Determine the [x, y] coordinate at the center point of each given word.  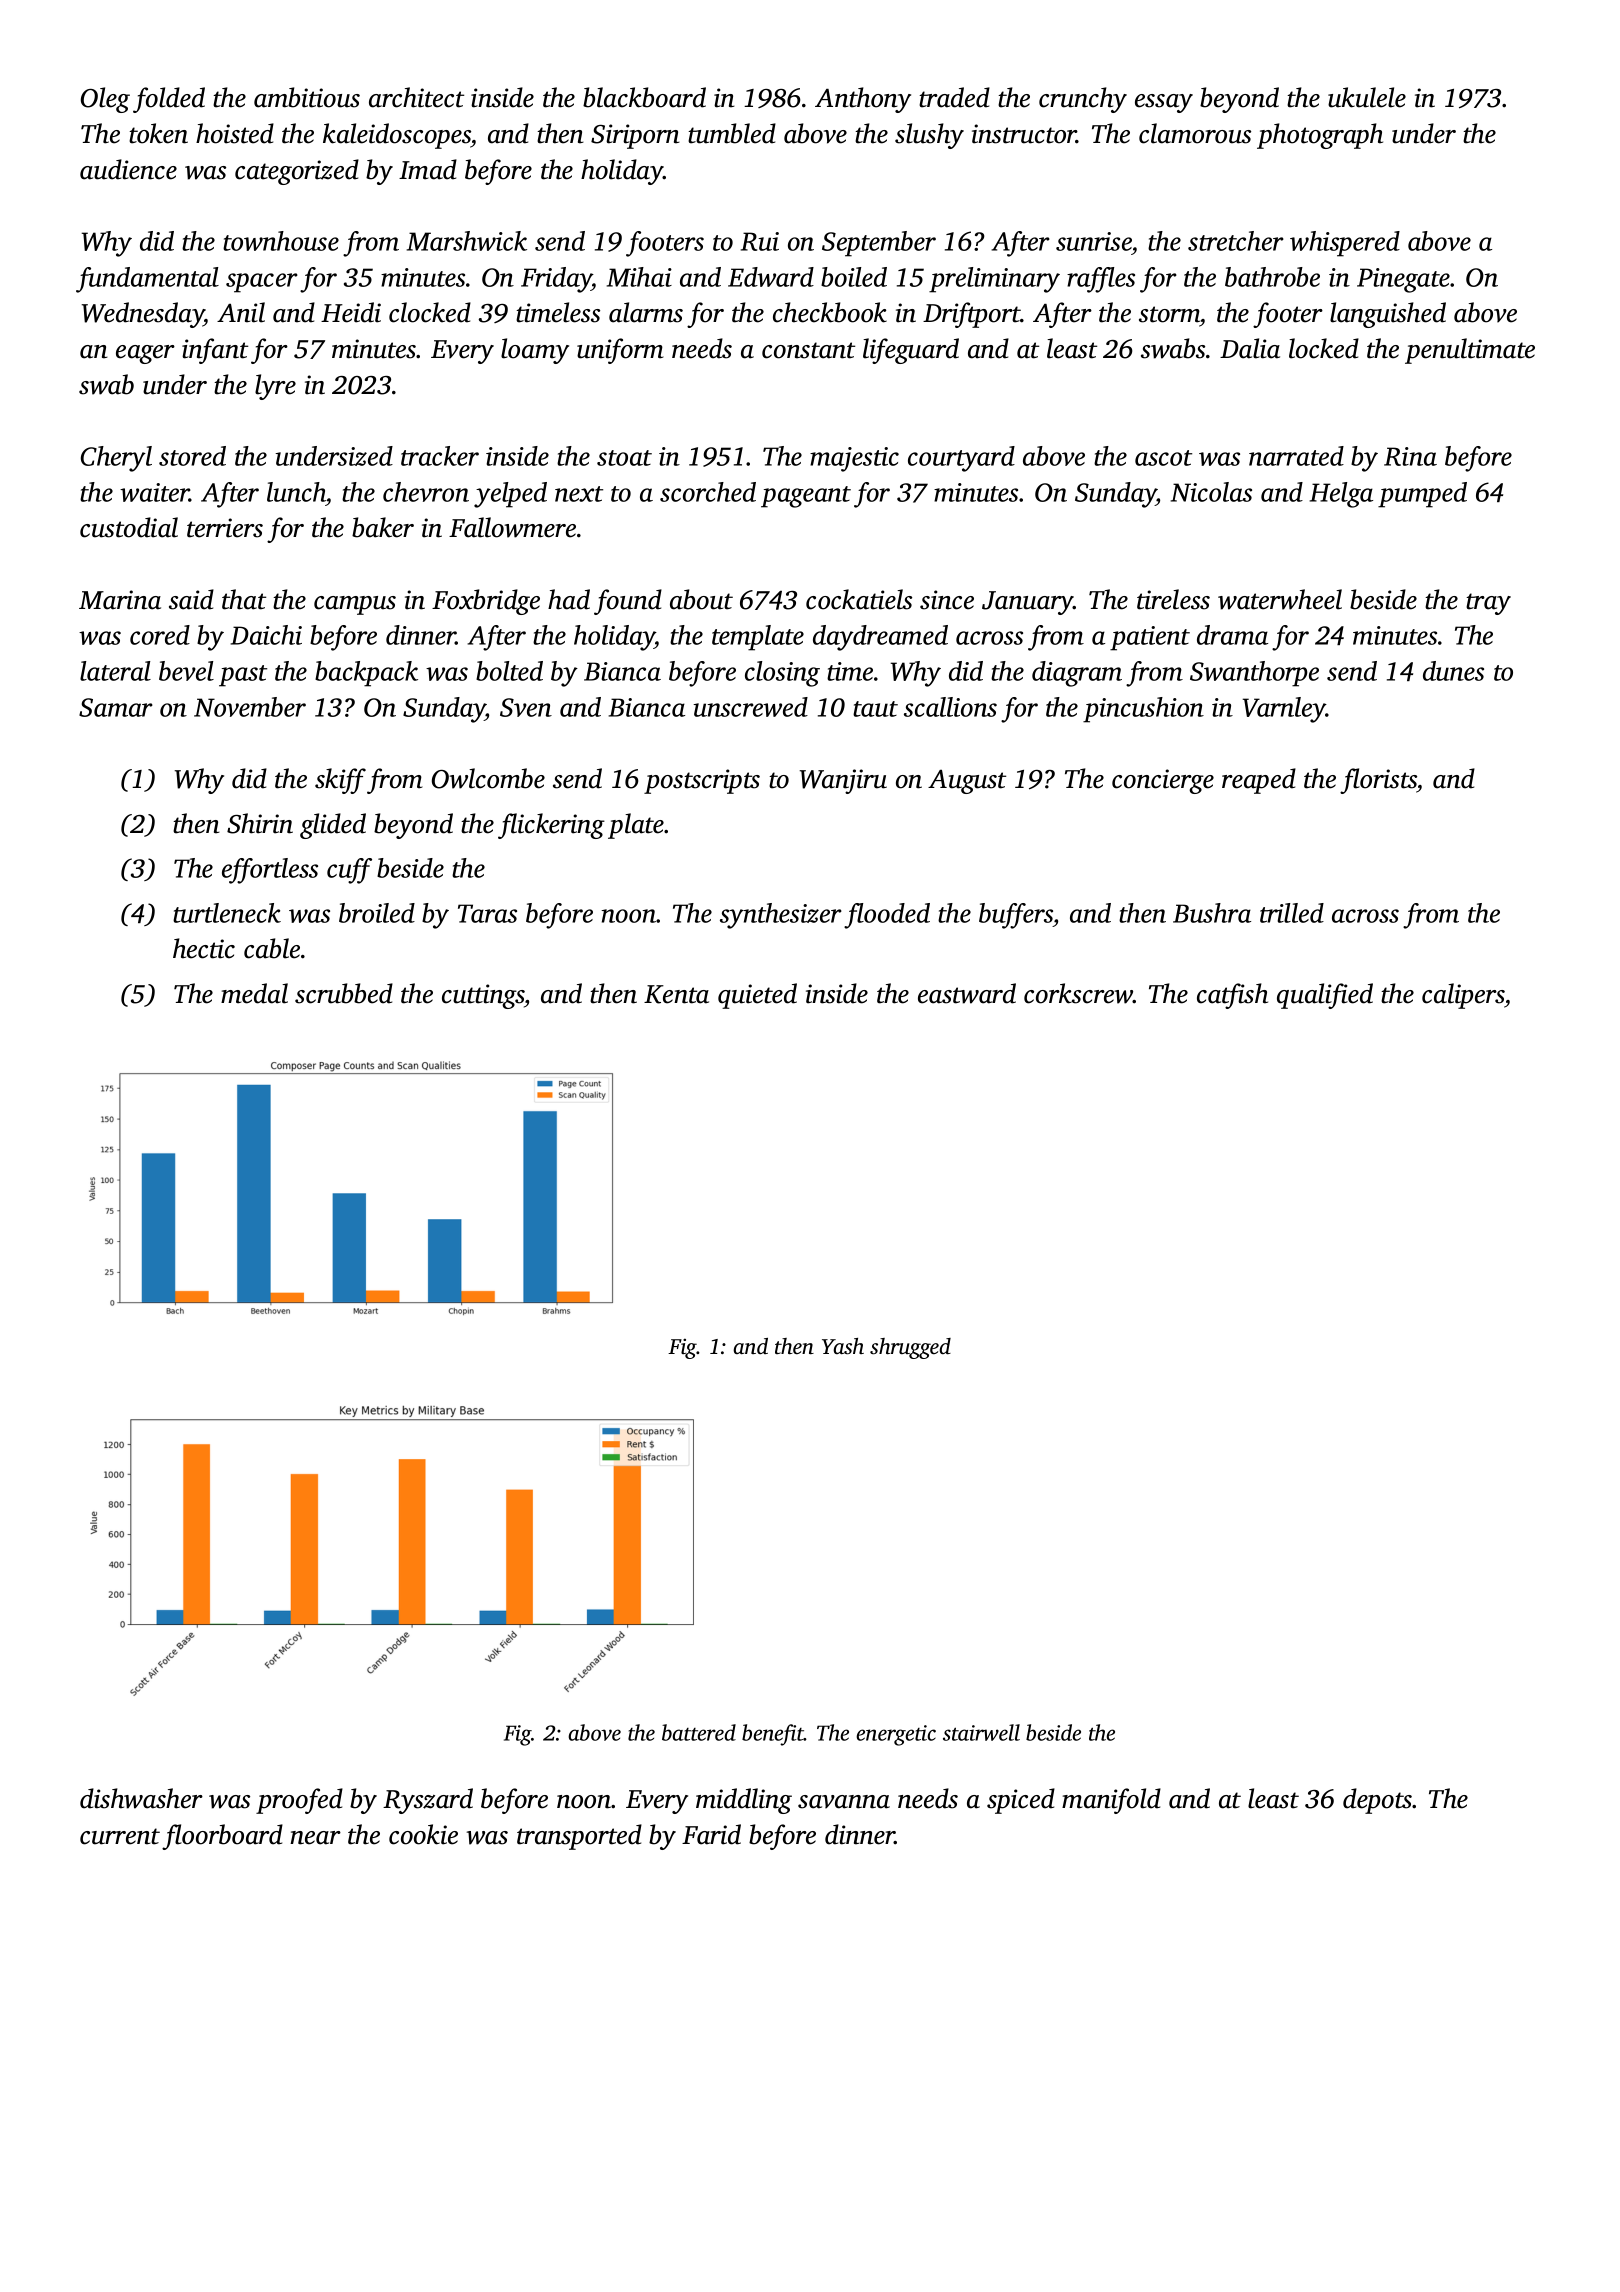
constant [808, 350]
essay [1164, 103]
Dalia [1250, 348]
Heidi [351, 312]
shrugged [910, 1348]
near [315, 1838]
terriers [225, 528]
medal [254, 993]
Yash [843, 1346]
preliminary [994, 280]
